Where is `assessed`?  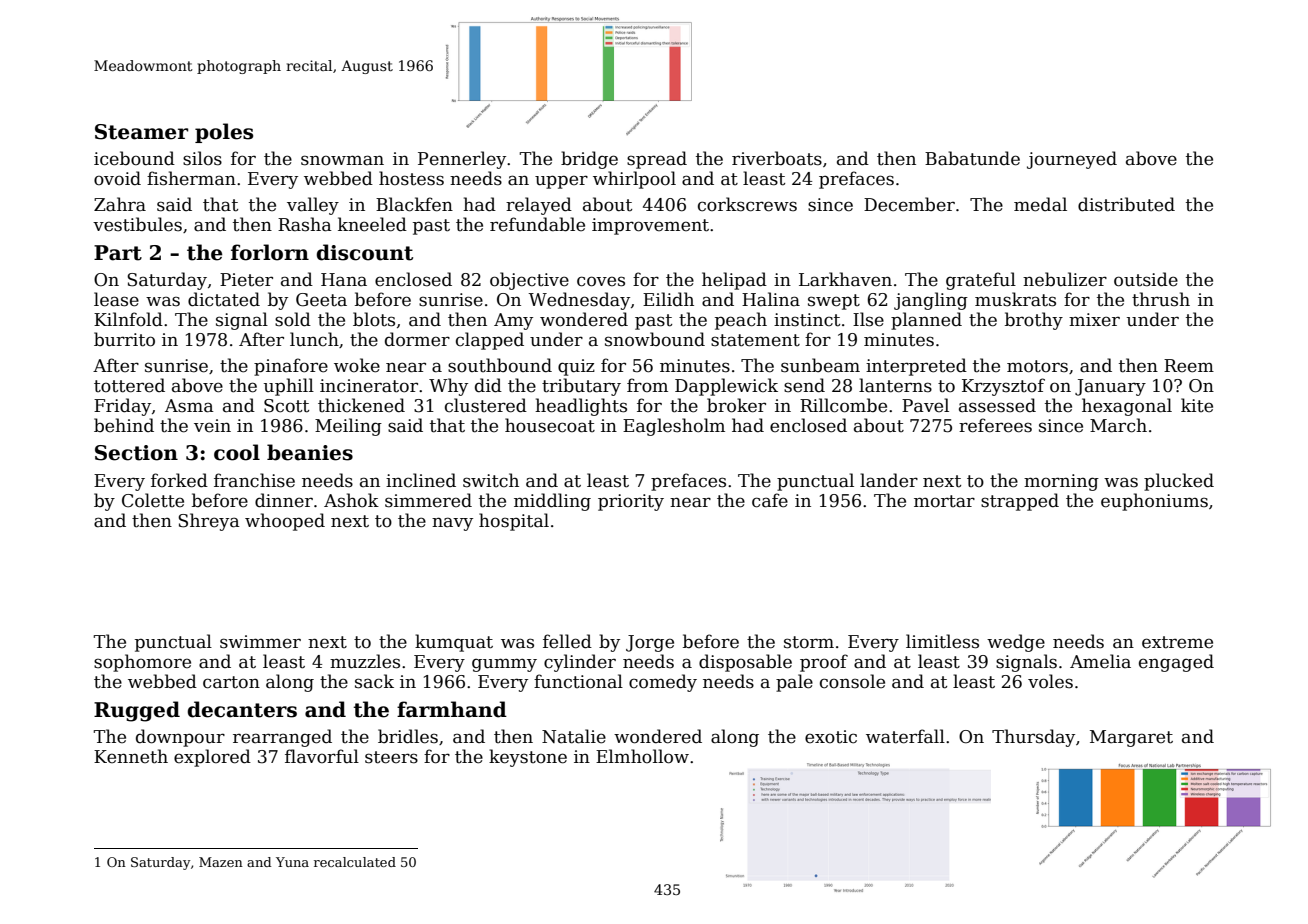 assessed is located at coordinates (997, 405).
